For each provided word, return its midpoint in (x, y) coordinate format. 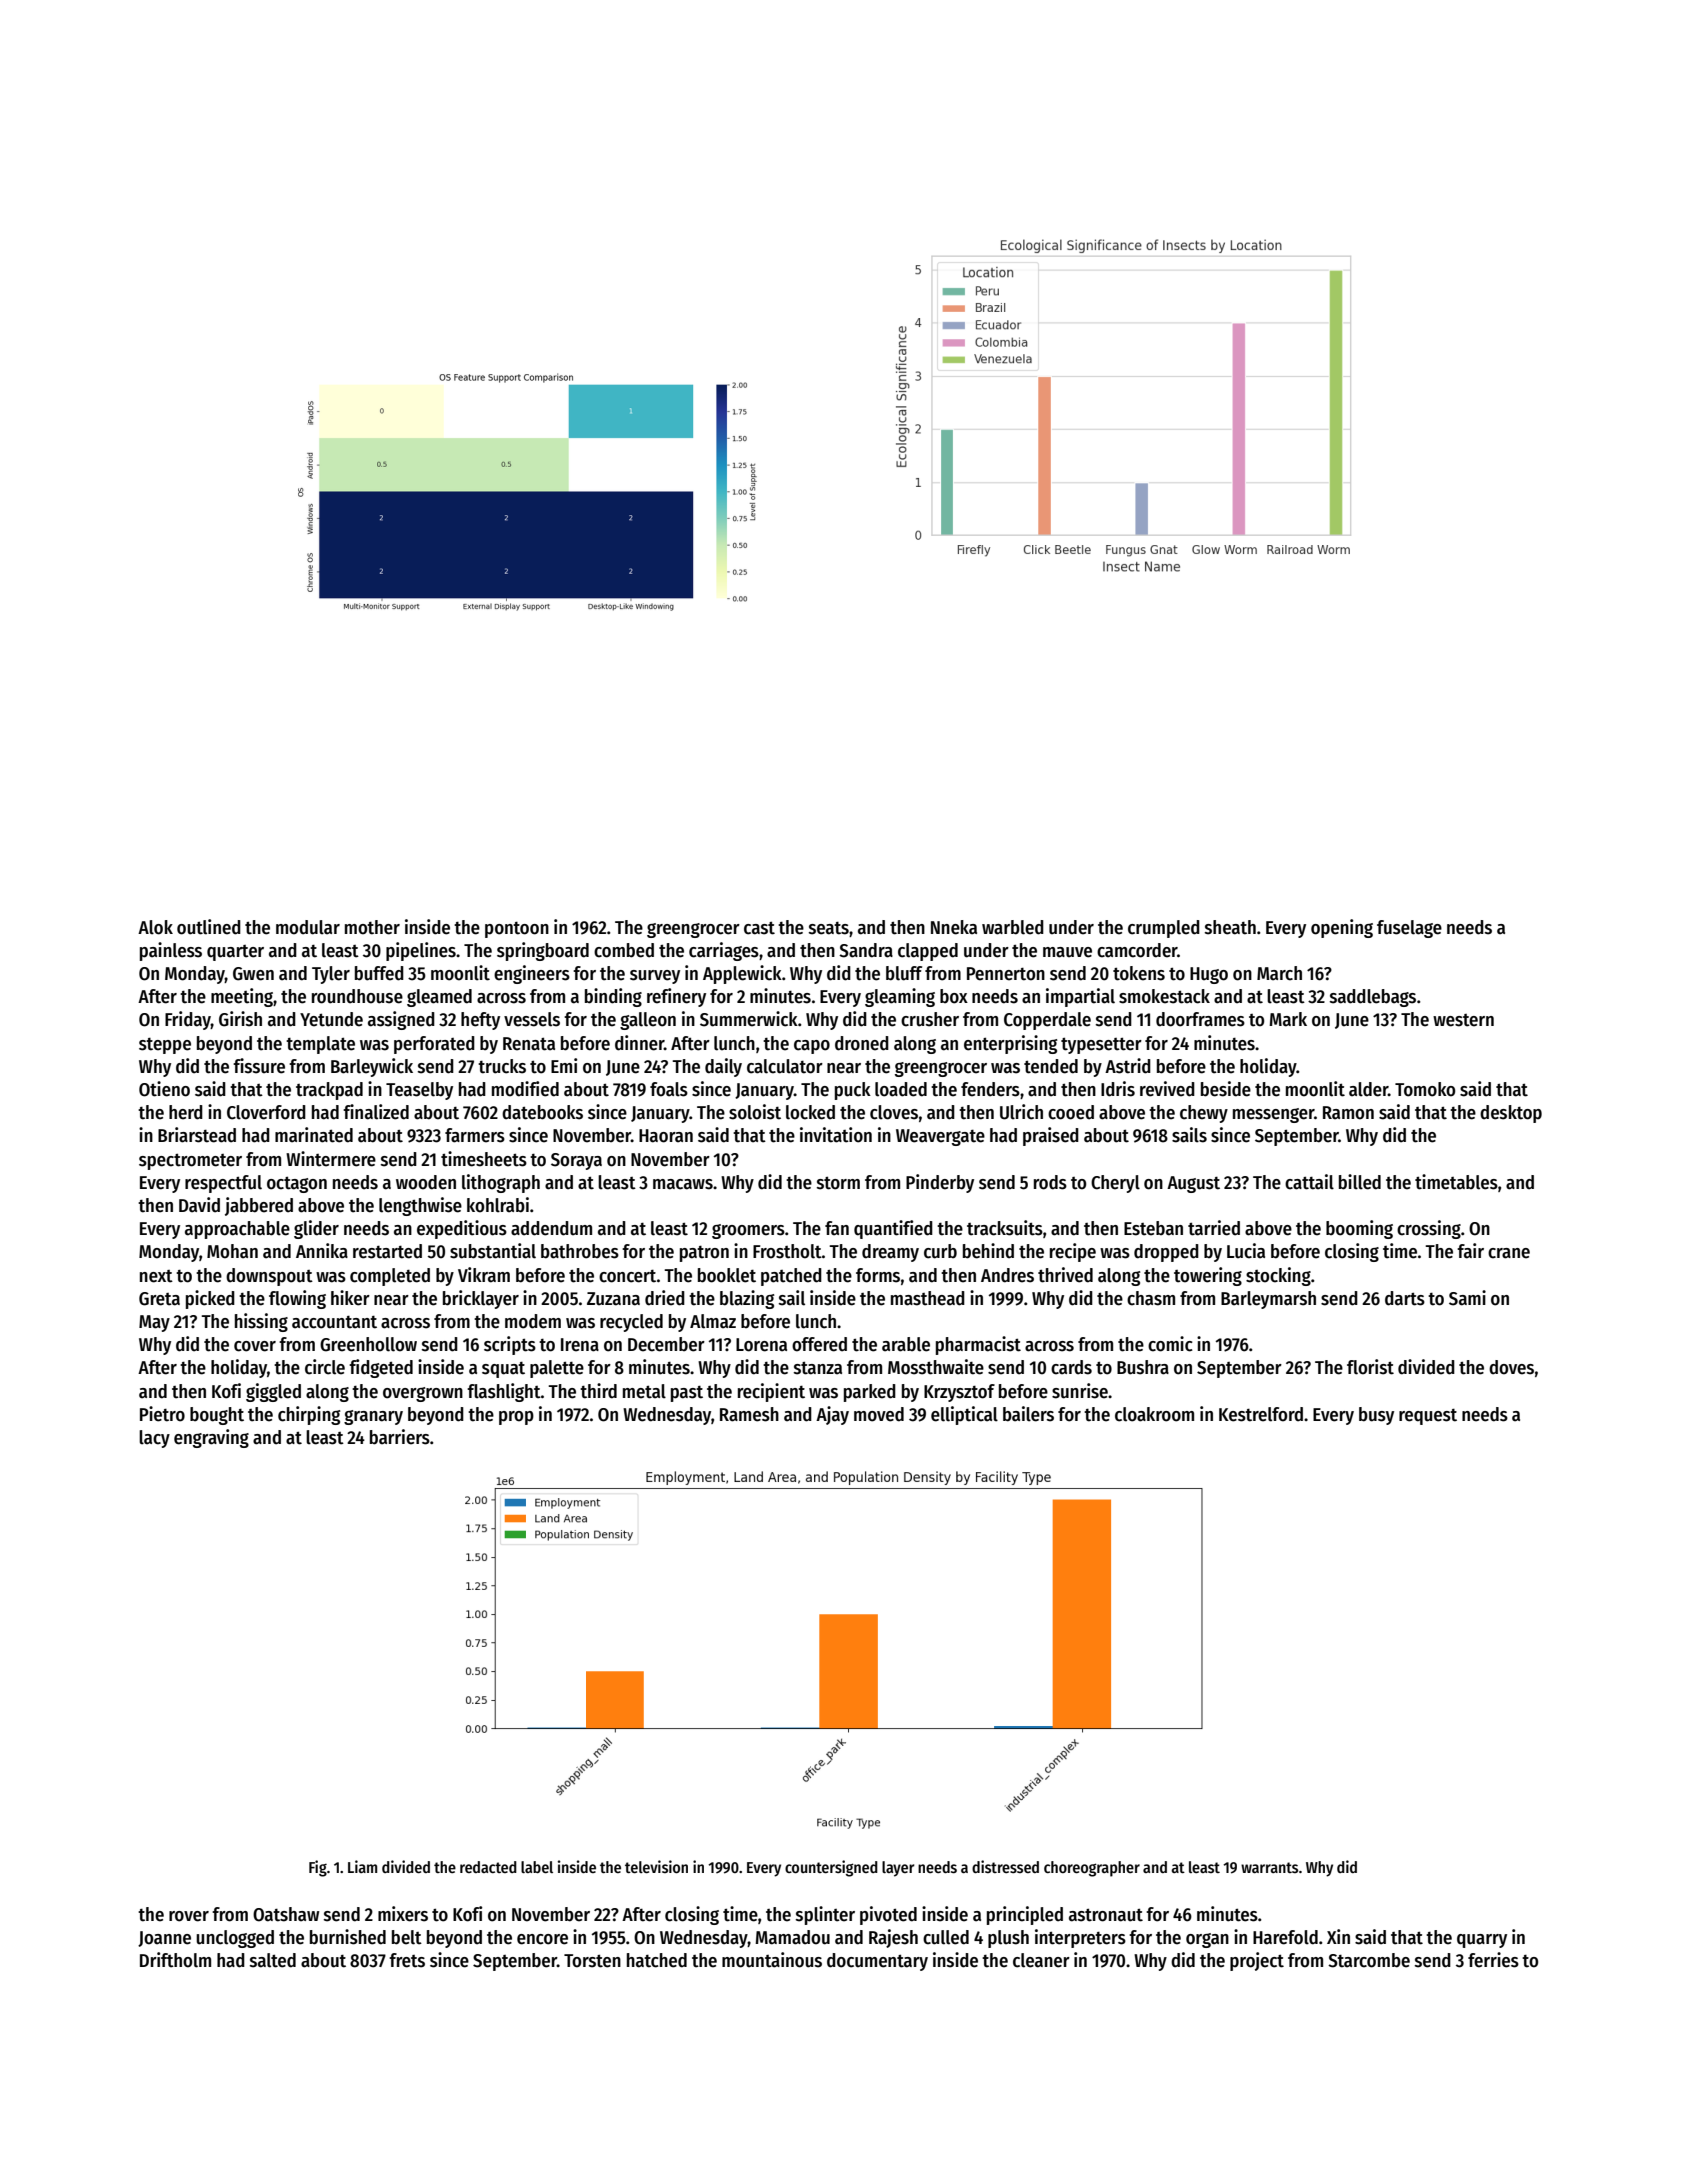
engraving (211, 1438)
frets (407, 1960)
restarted (387, 1251)
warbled (1013, 927)
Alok (155, 927)
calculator (785, 1066)
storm (838, 1183)
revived (1167, 1089)
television (656, 1866)
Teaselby (419, 1091)
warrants (1269, 1867)
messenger (1274, 1115)
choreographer (1092, 1869)
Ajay (832, 1415)
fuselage (1409, 929)
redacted (488, 1867)
